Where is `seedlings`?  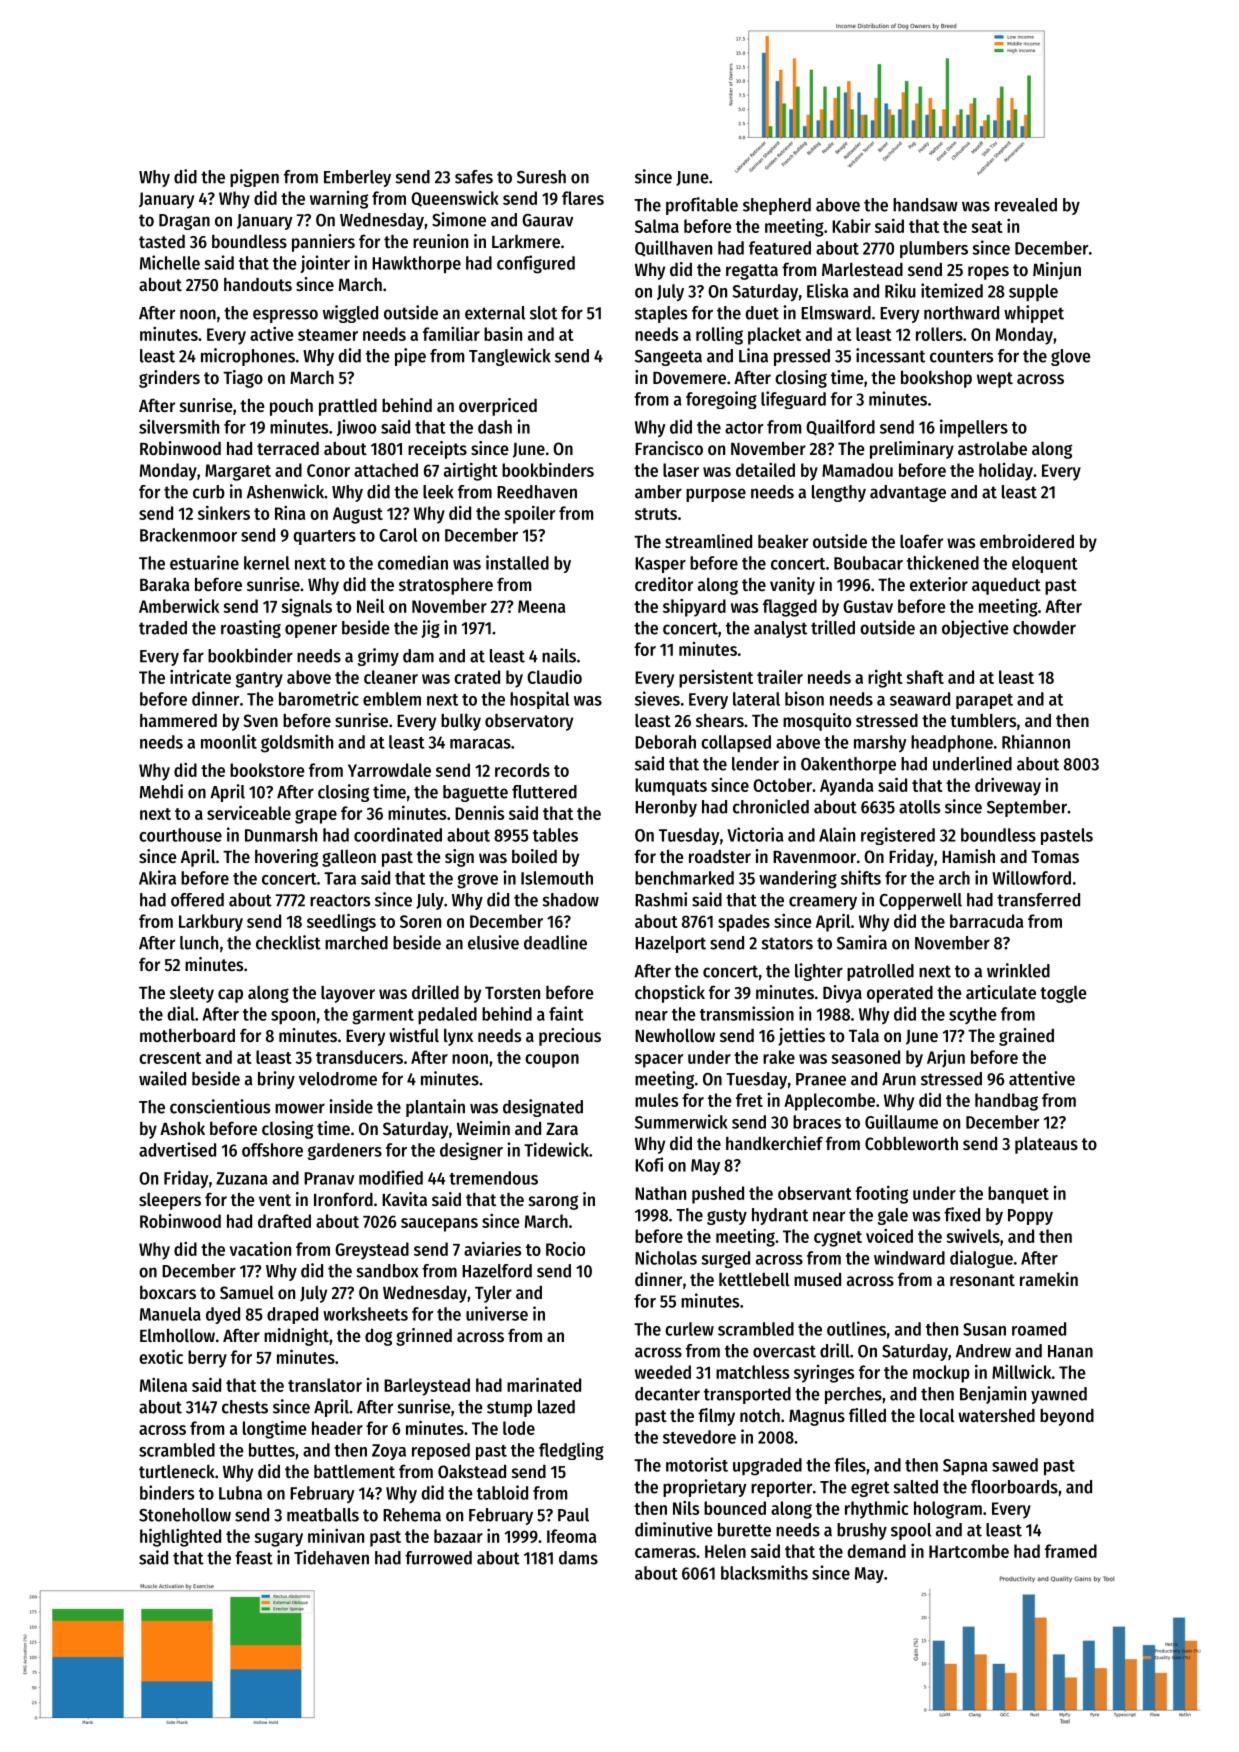
seedlings is located at coordinates (341, 922).
